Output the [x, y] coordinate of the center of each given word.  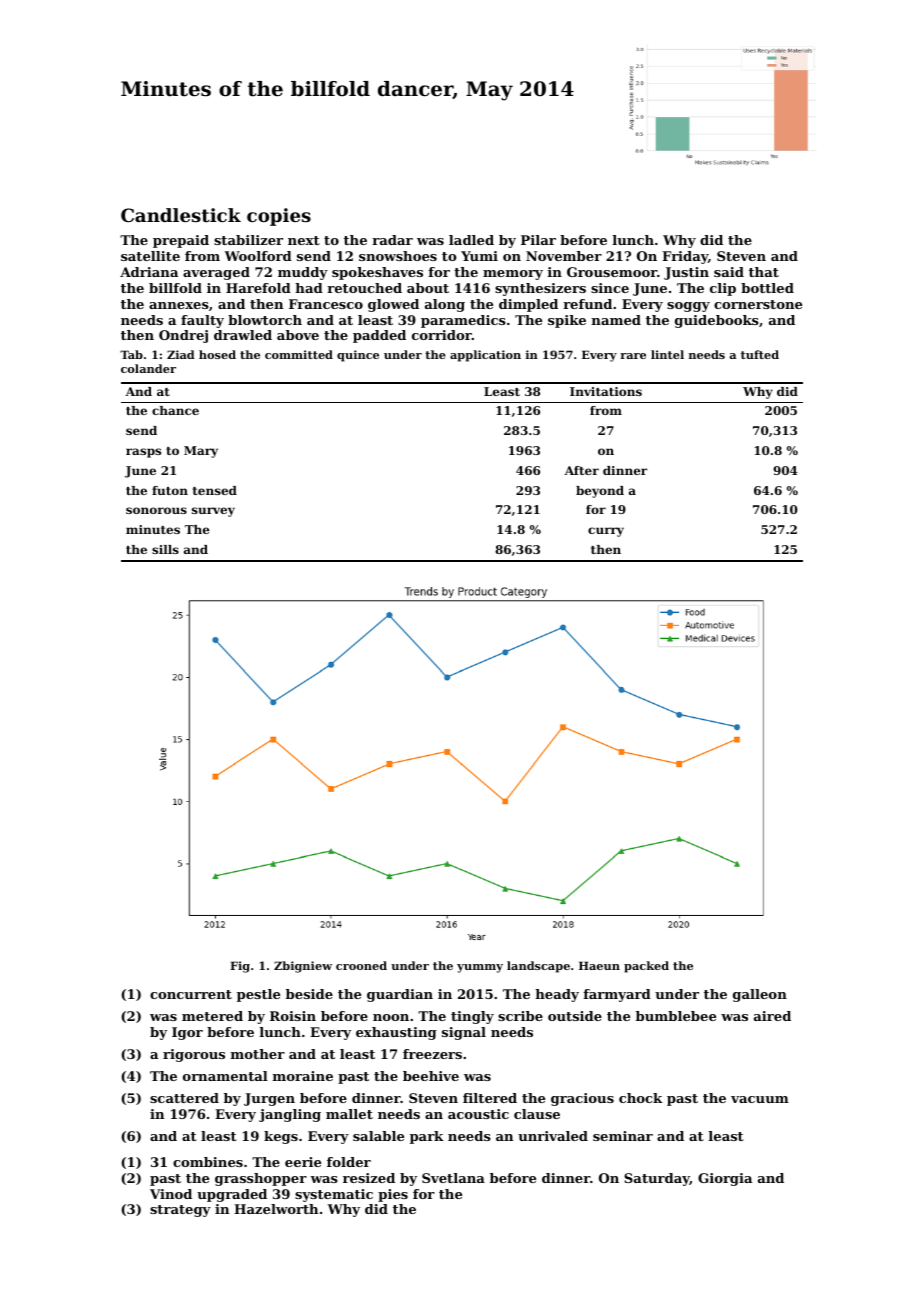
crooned [361, 965]
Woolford [258, 256]
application [485, 356]
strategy [180, 1211]
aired [772, 1016]
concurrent [191, 994]
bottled [767, 288]
